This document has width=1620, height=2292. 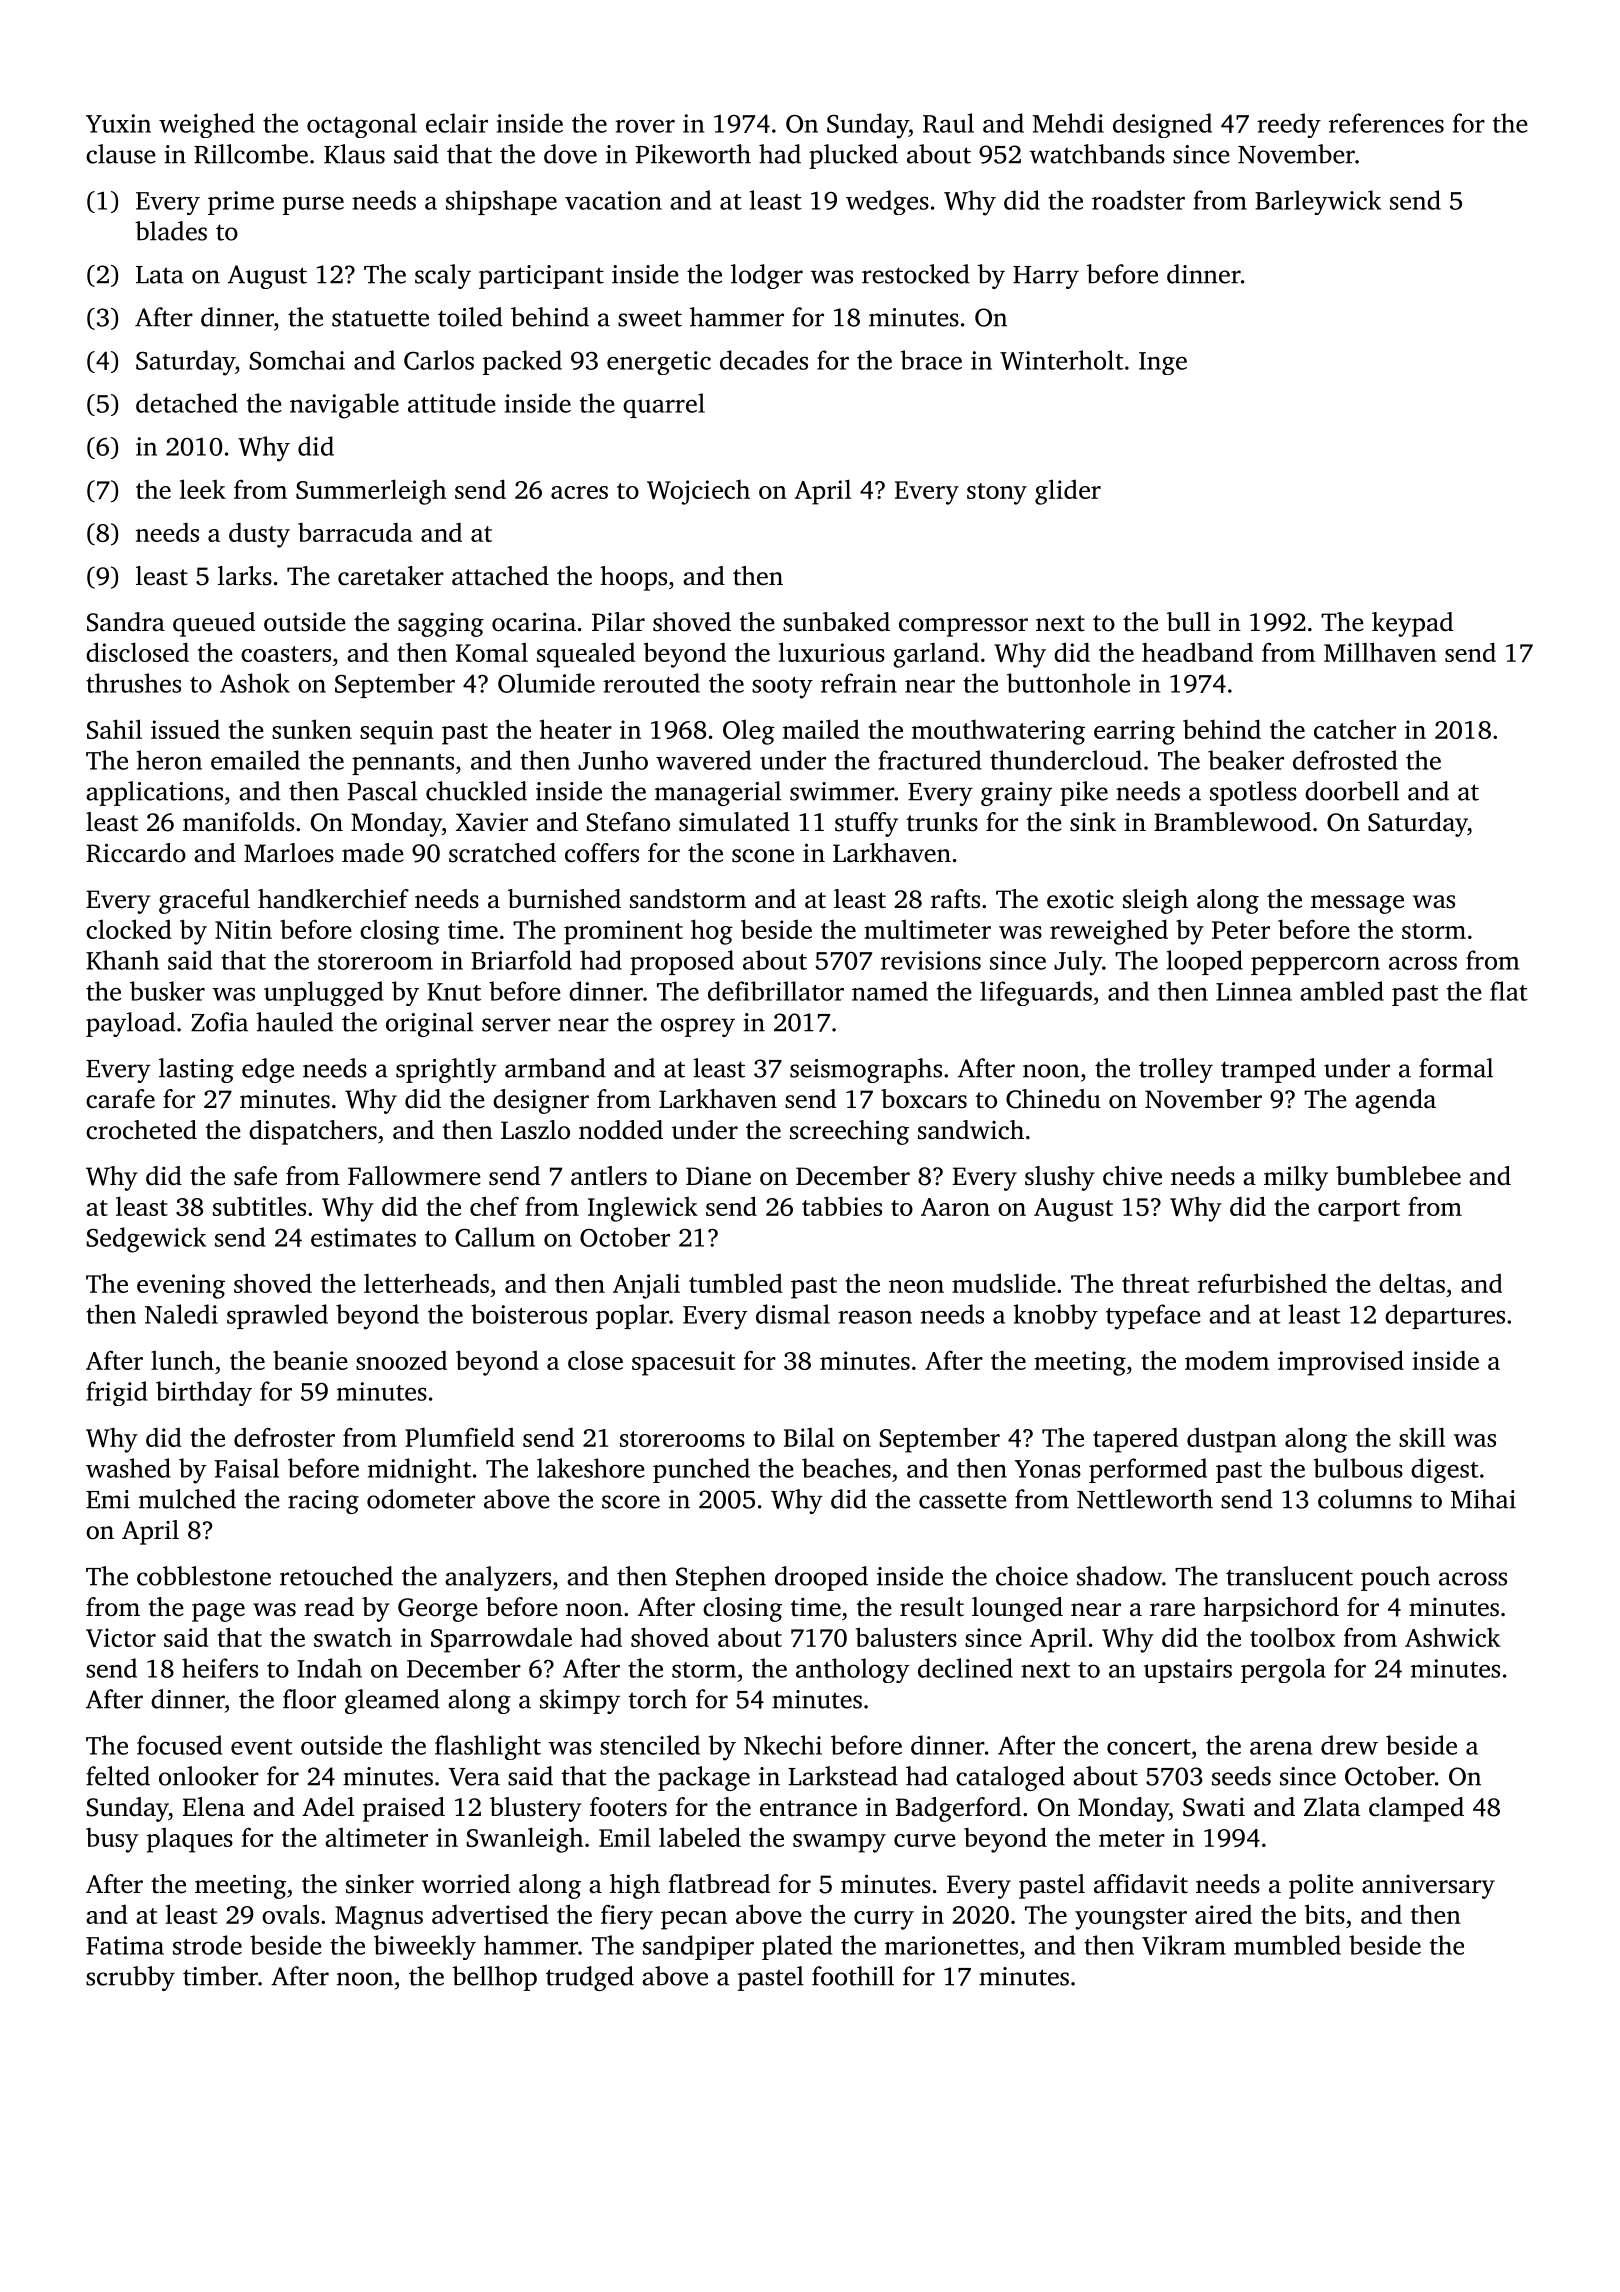 I want to click on tumbled, so click(x=736, y=1283).
